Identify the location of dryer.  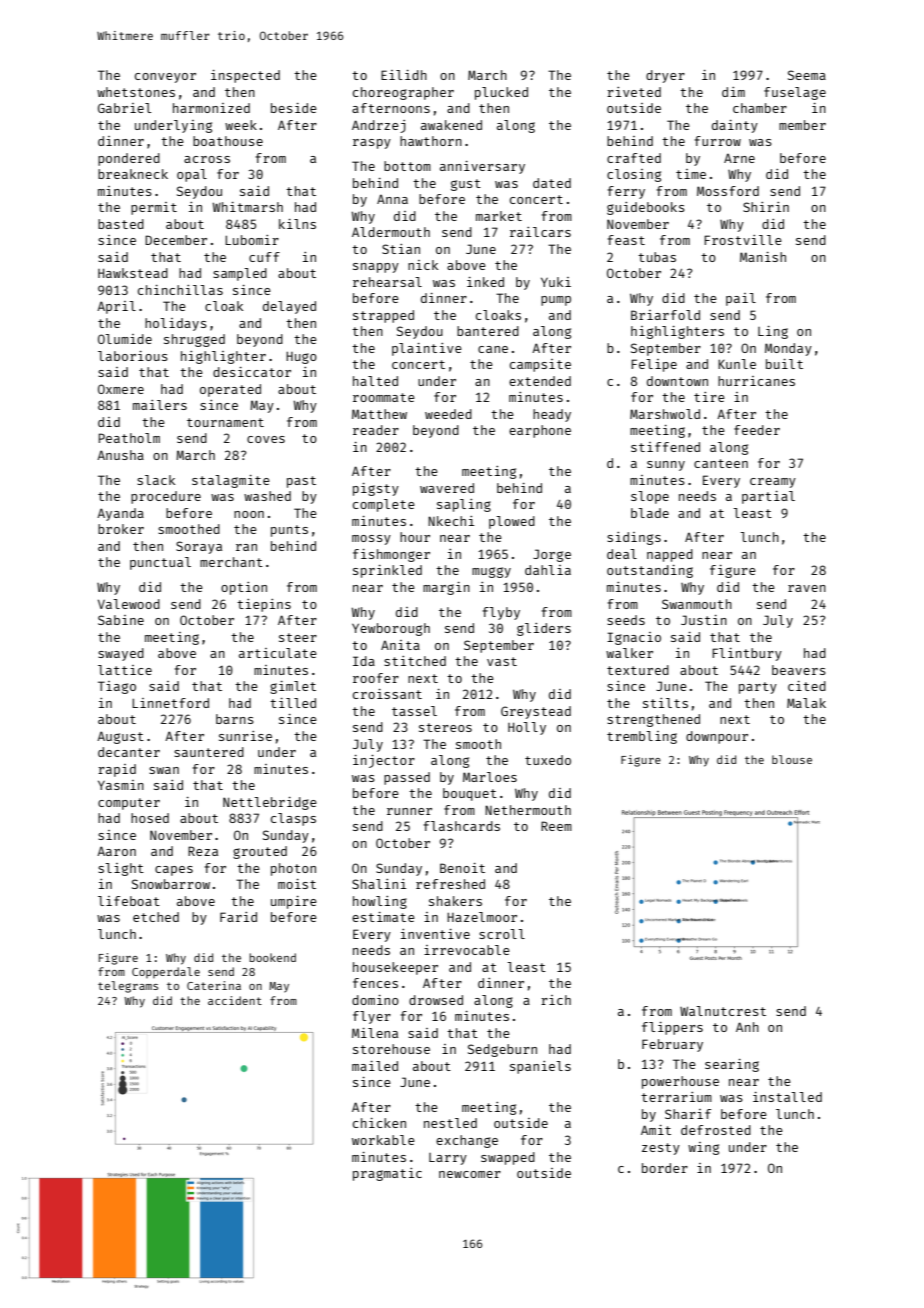
(665, 76).
